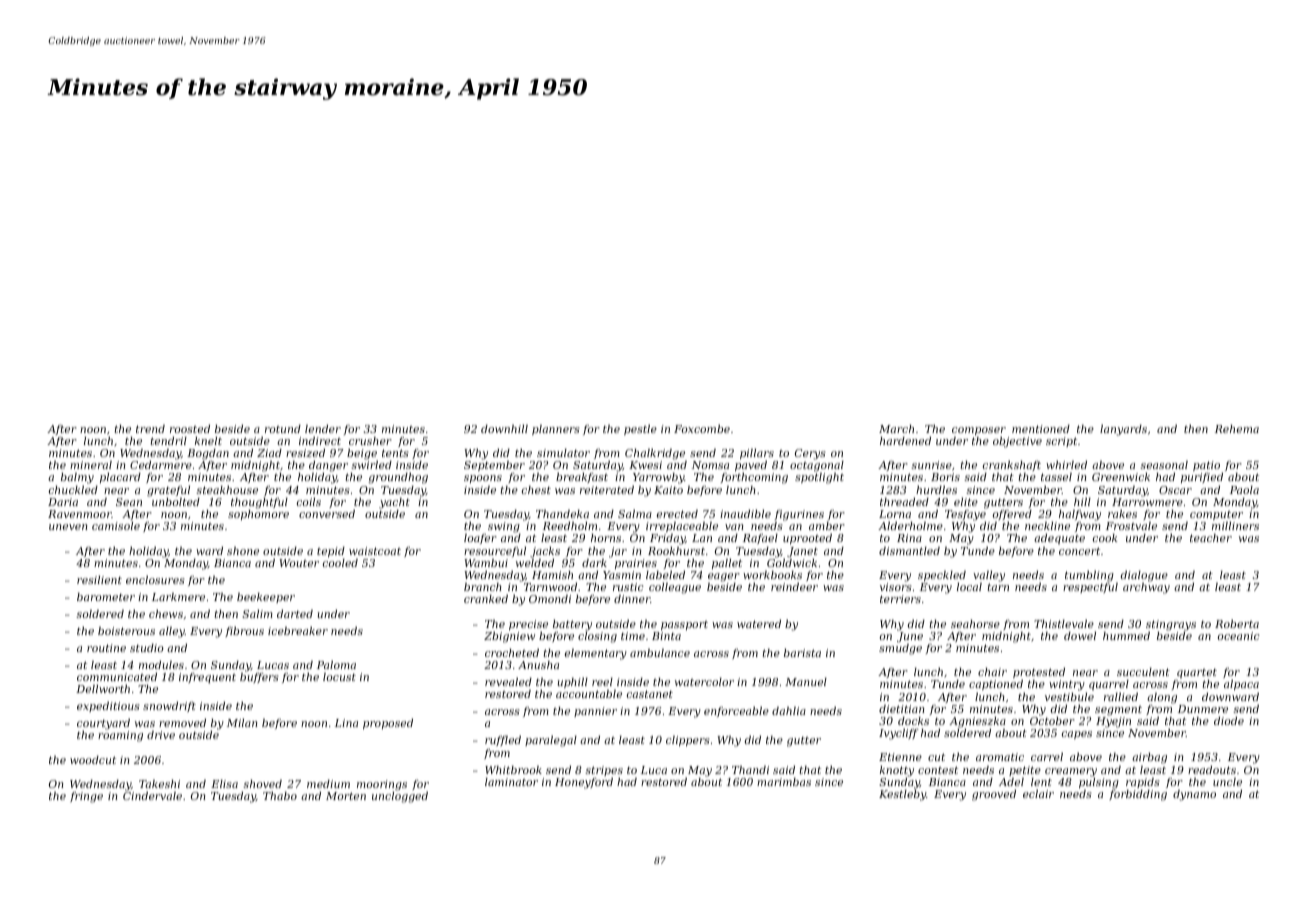  Describe the element at coordinates (556, 429) in the screenshot. I see `planners` at that location.
